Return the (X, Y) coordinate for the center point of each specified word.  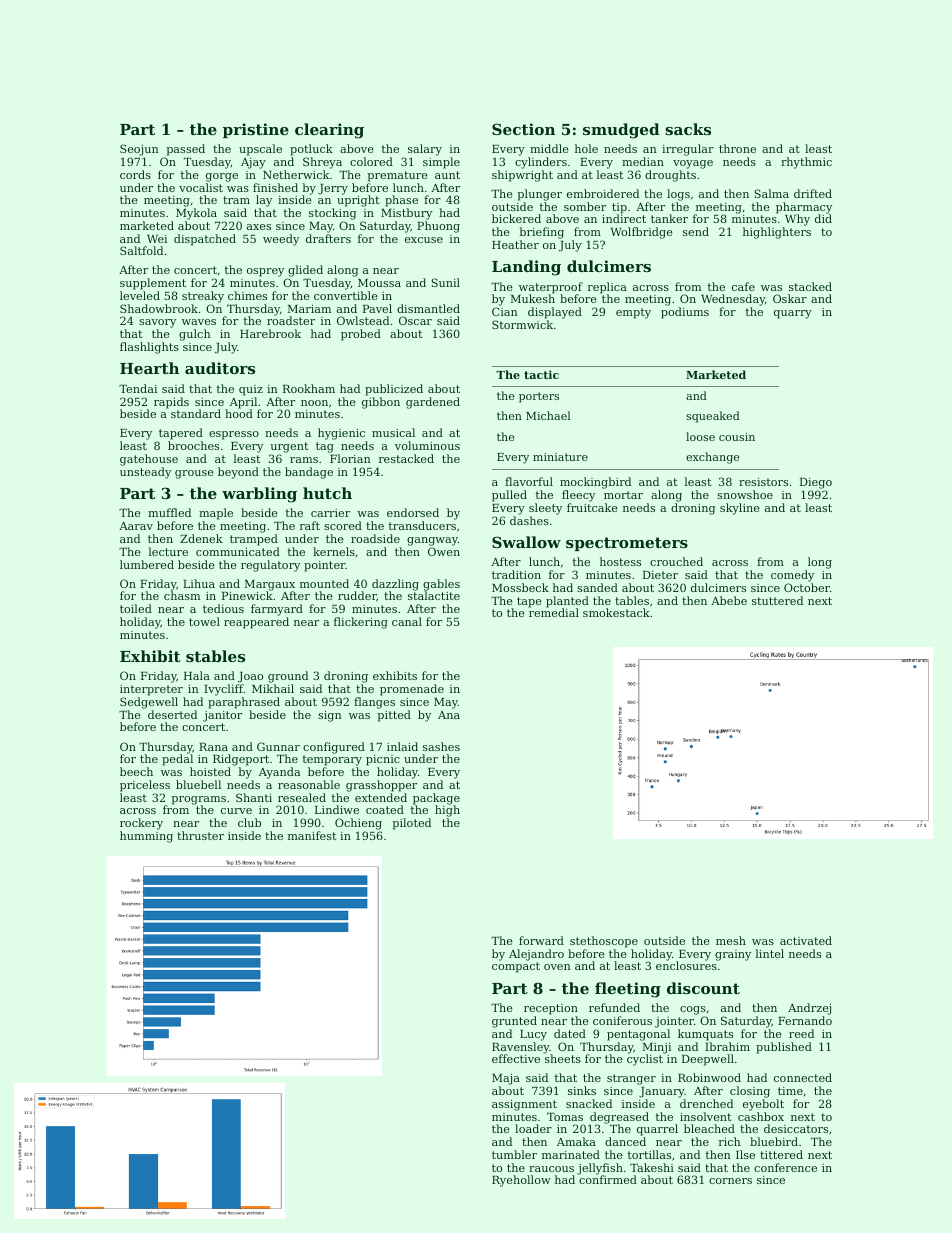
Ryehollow (521, 1181)
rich (730, 1141)
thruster (200, 835)
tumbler (514, 1154)
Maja (506, 1079)
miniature (560, 457)
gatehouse (149, 460)
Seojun (139, 150)
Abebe (729, 600)
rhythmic (806, 163)
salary (425, 150)
